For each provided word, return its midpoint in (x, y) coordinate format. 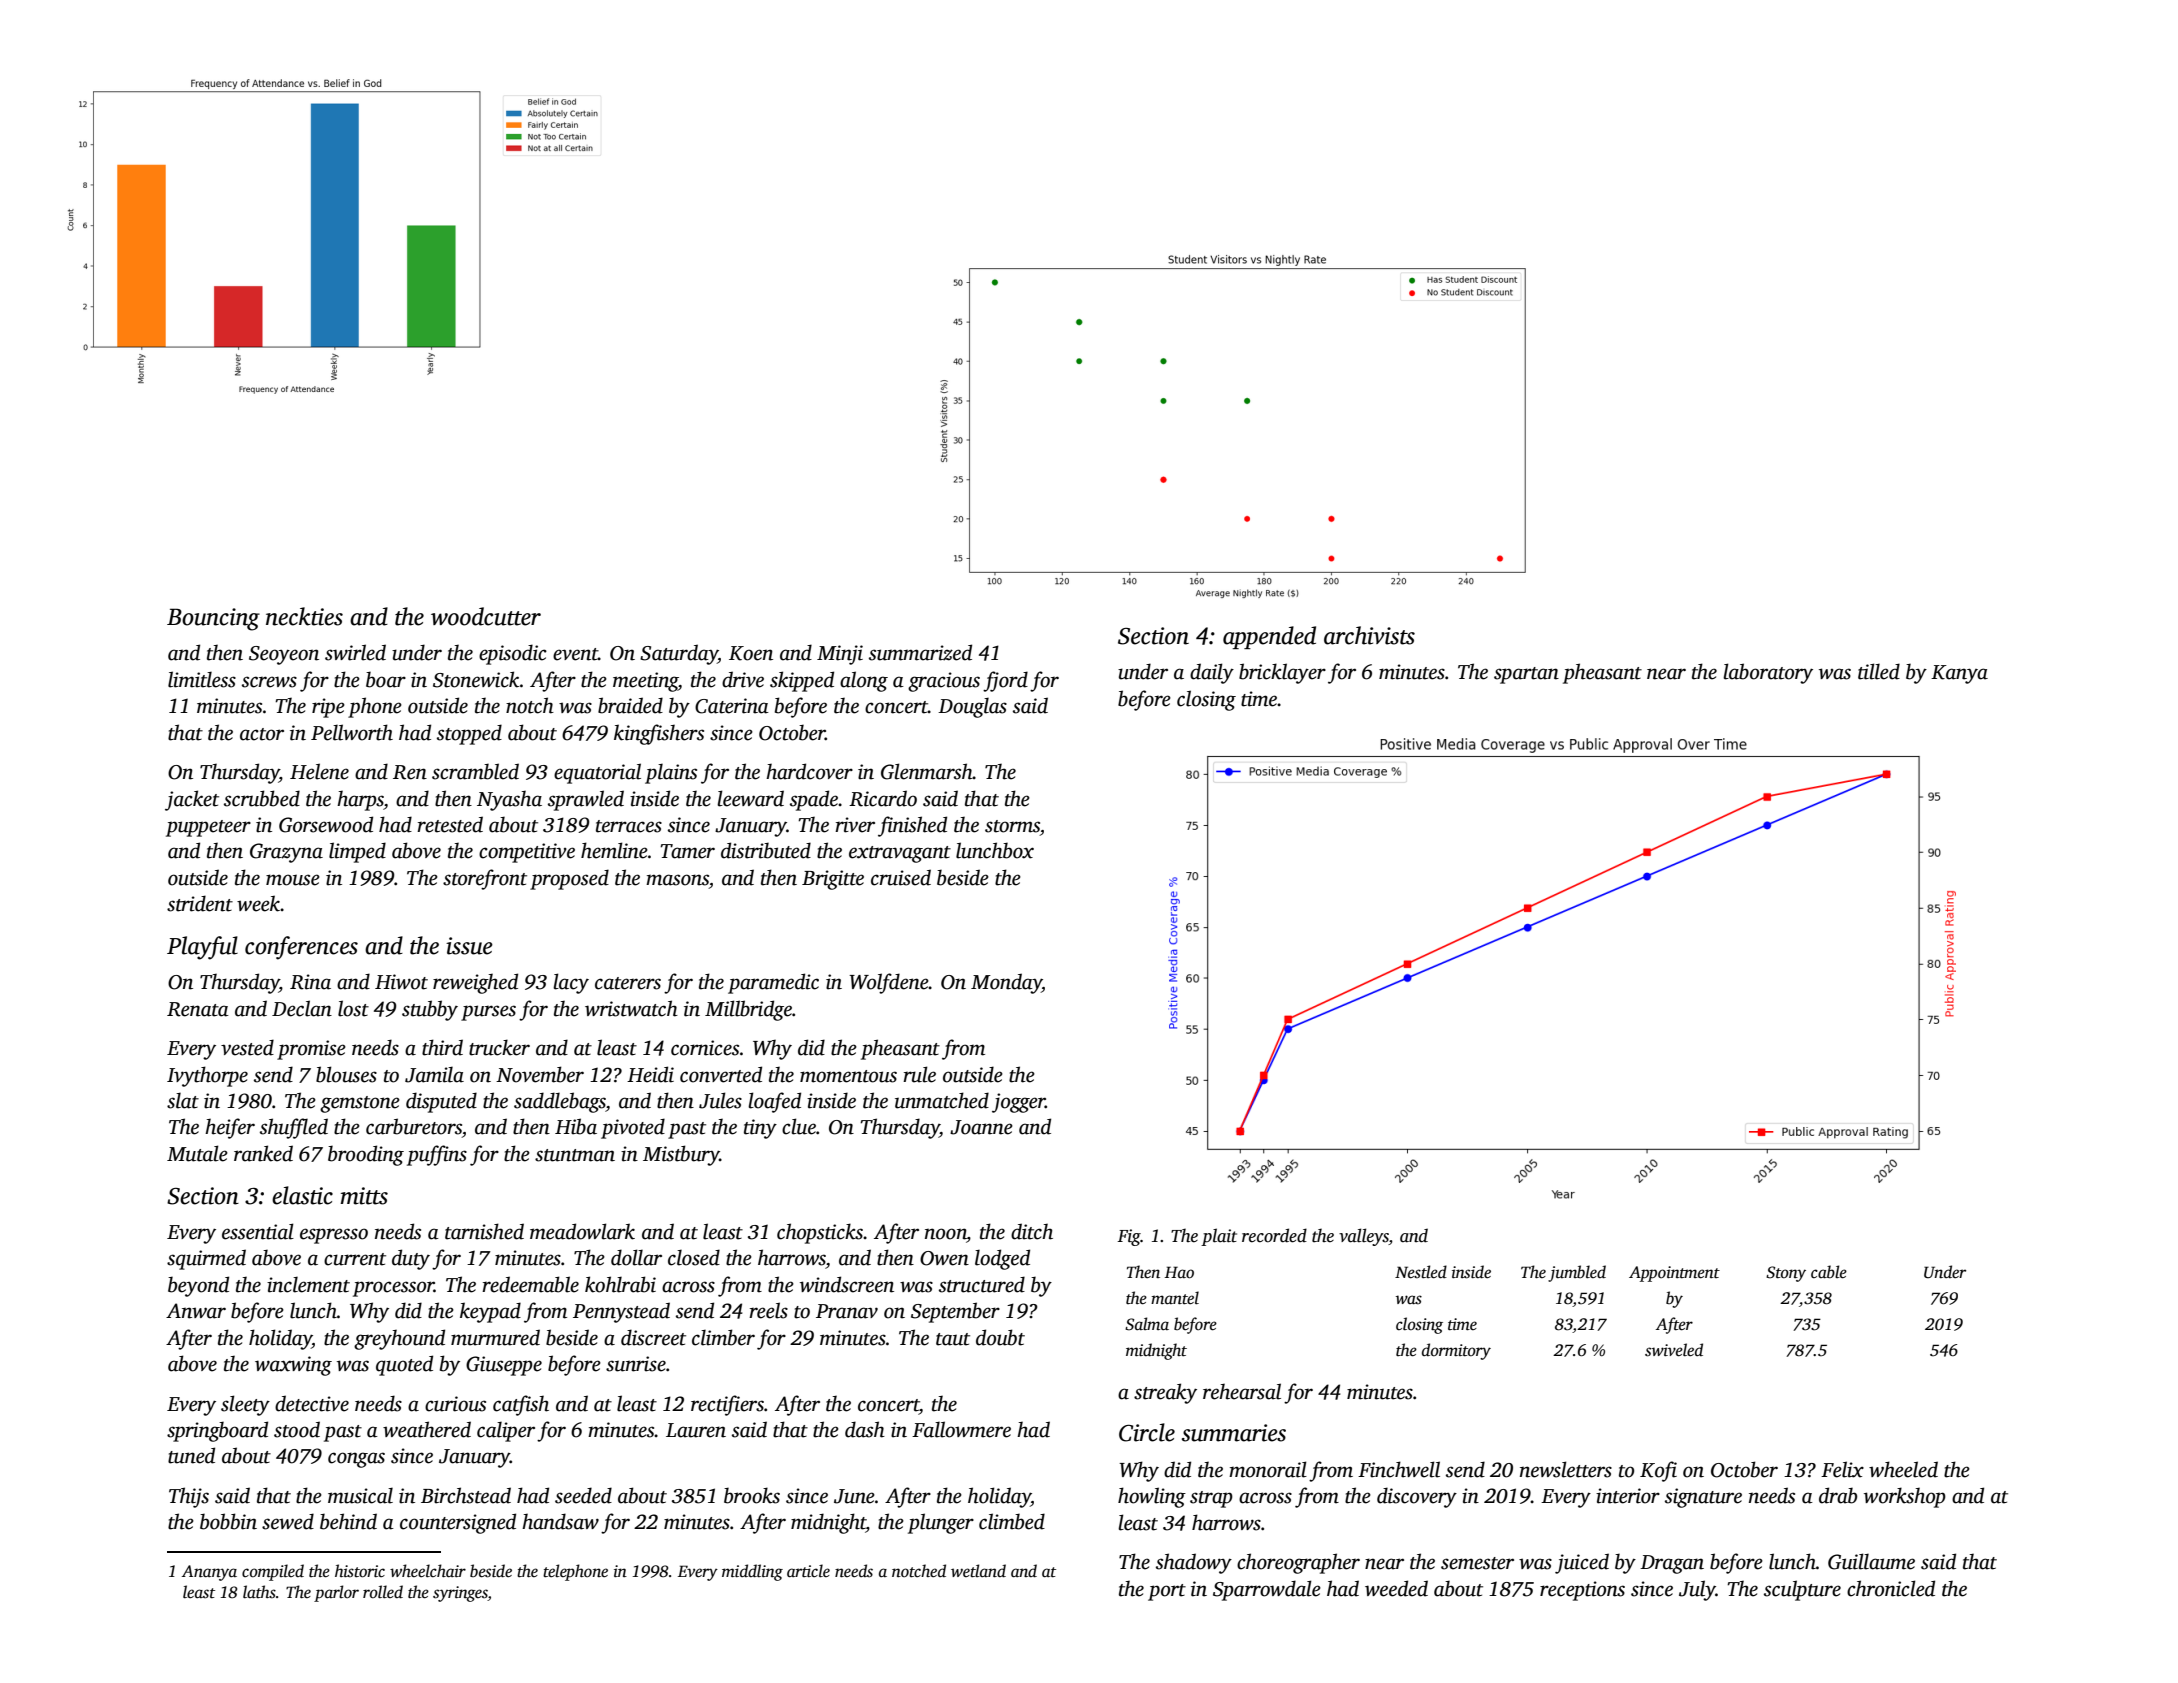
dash (865, 1429)
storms (1012, 826)
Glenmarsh (927, 771)
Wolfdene (889, 983)
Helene (319, 771)
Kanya (1959, 674)
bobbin (228, 1521)
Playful (202, 948)
